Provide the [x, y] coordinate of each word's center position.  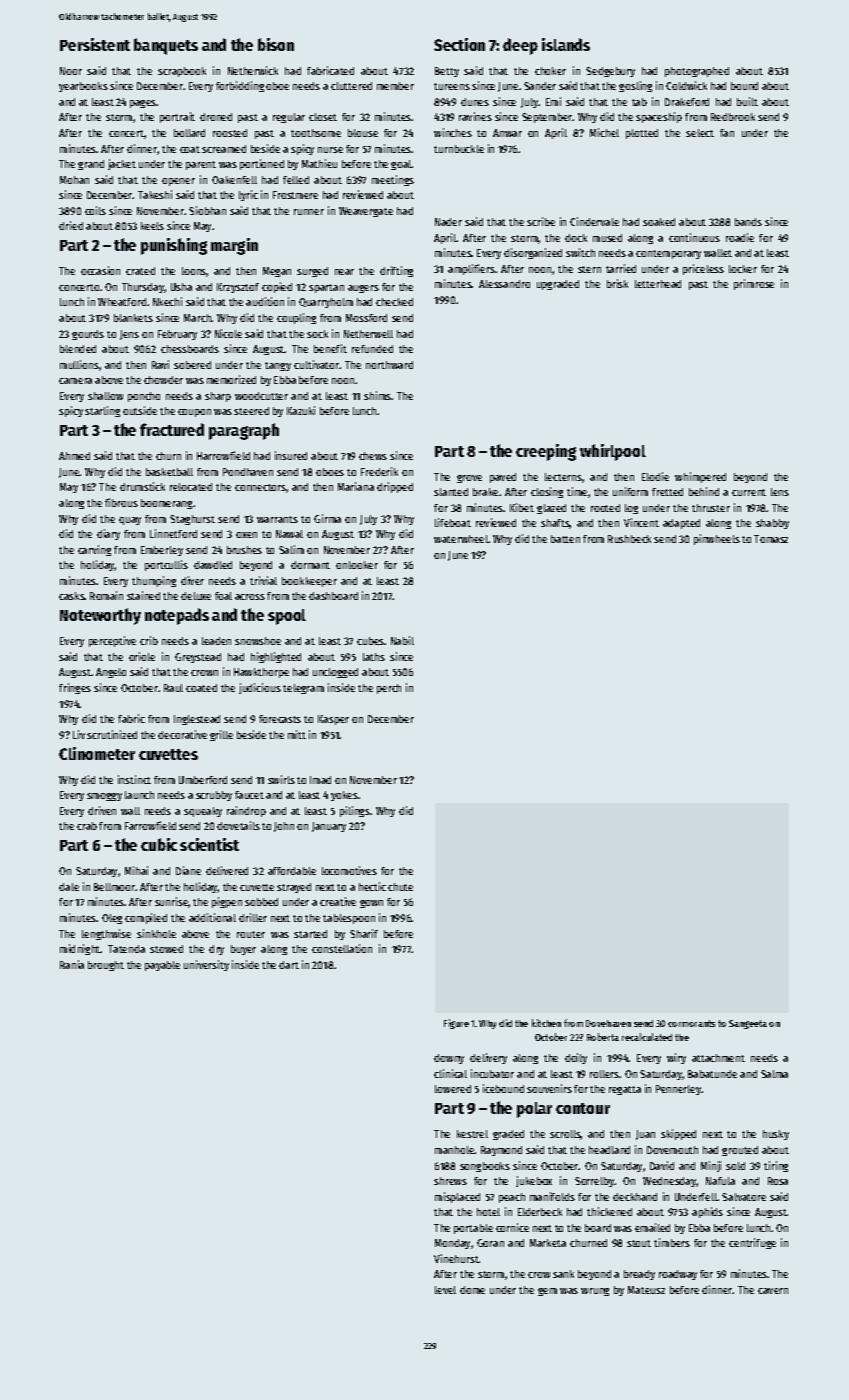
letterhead [658, 284]
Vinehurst [456, 1258]
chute [400, 887]
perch [389, 689]
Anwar [507, 133]
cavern [773, 1291]
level [445, 1290]
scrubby [214, 796]
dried [71, 225]
